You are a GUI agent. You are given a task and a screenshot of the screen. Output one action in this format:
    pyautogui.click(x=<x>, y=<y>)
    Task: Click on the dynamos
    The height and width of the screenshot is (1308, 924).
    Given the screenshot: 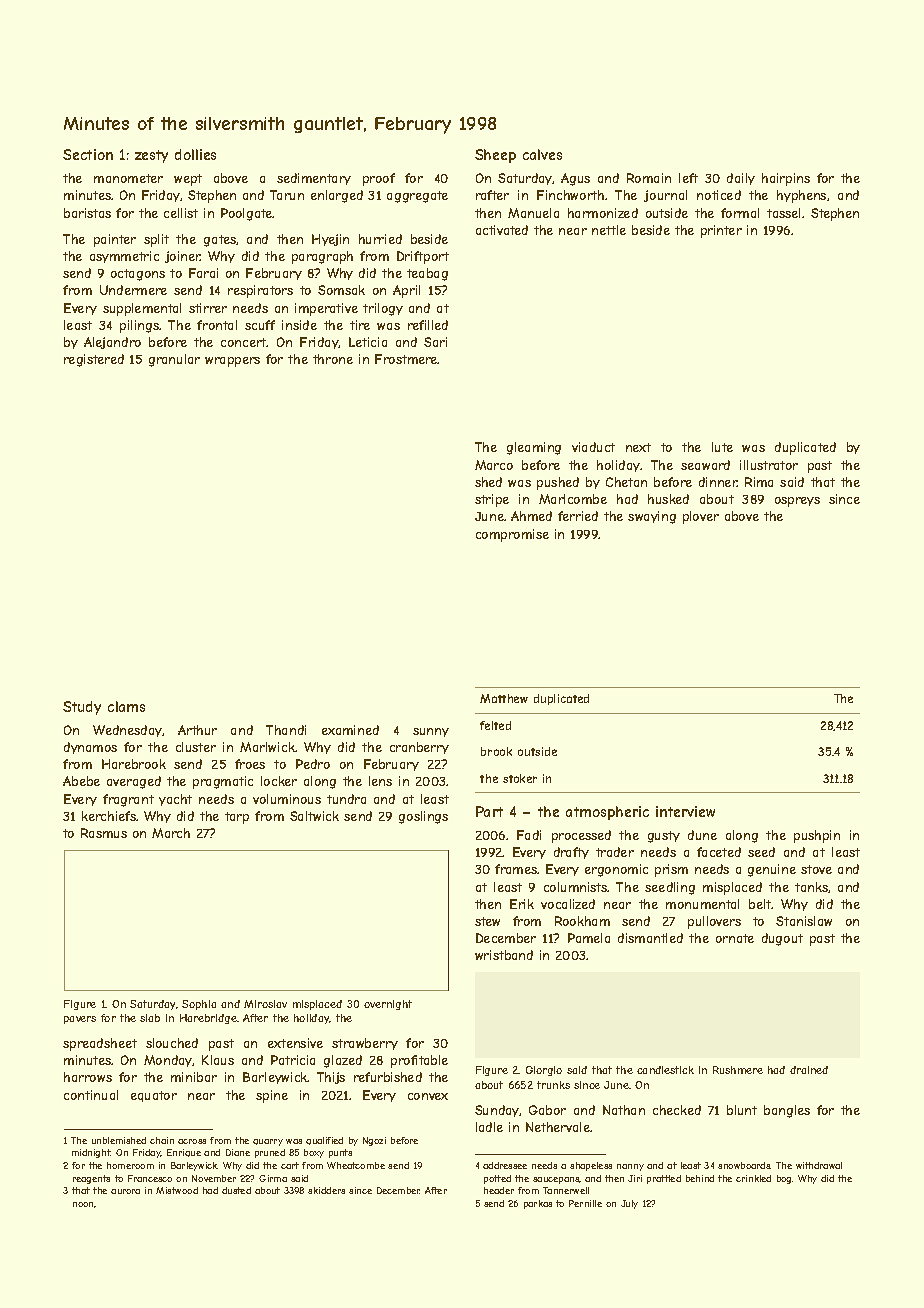 What is the action you would take?
    pyautogui.click(x=90, y=748)
